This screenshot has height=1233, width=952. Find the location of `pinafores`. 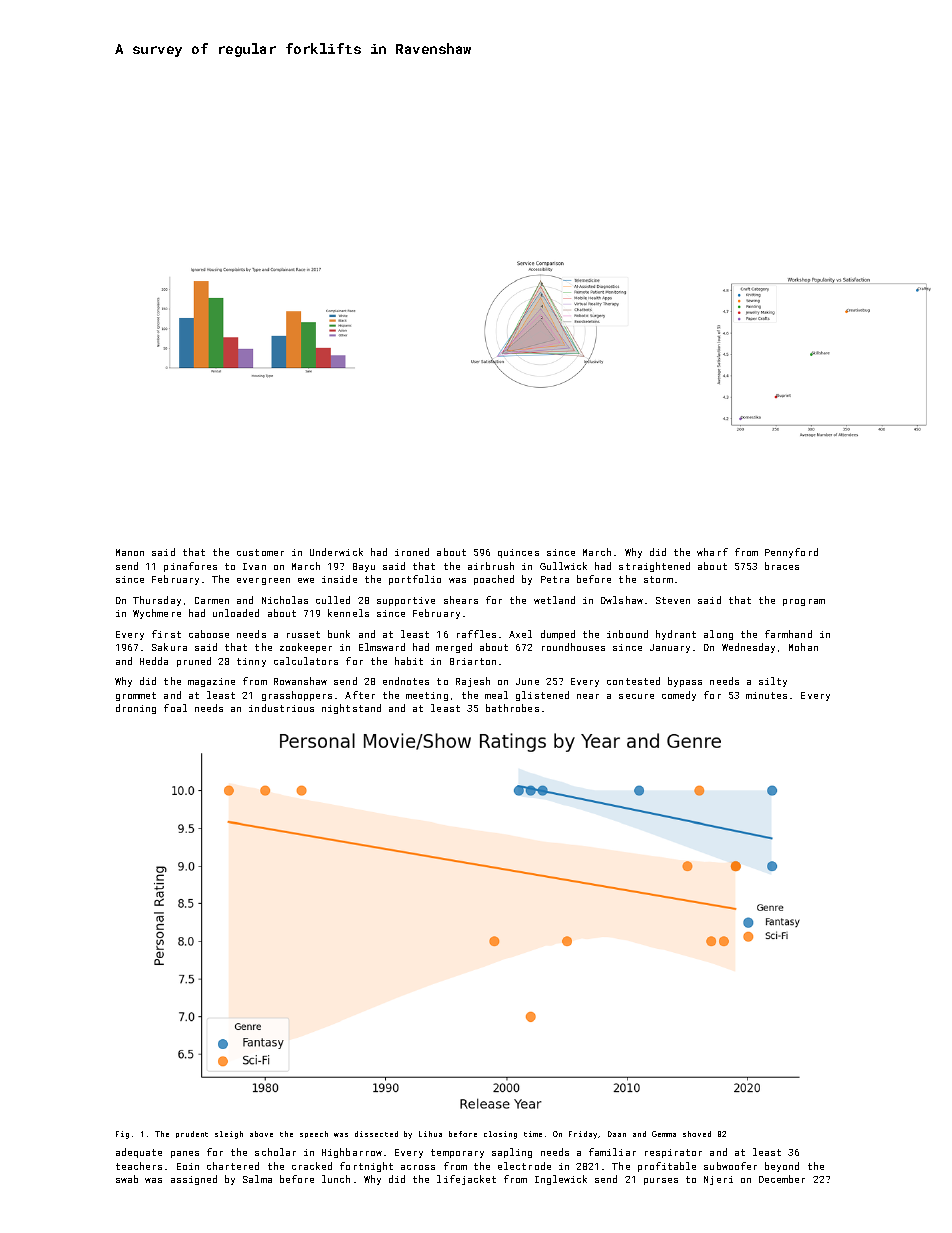

pinafores is located at coordinates (190, 567).
